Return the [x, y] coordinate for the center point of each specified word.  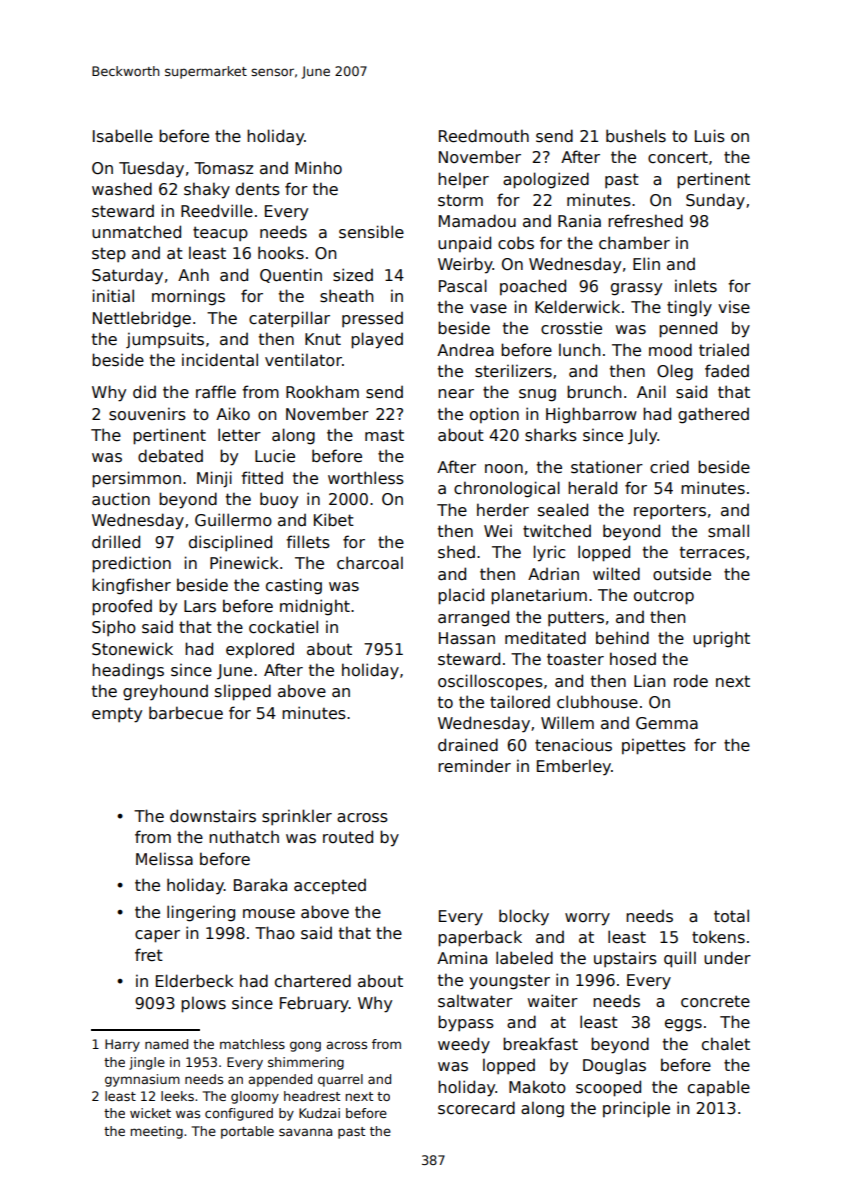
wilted [616, 573]
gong [305, 1046]
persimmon [136, 479]
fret [149, 954]
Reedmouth [484, 135]
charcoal [370, 563]
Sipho [114, 628]
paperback [480, 938]
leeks [177, 1096]
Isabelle [123, 135]
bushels [636, 136]
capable [719, 1088]
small [728, 531]
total [731, 915]
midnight [315, 607]
